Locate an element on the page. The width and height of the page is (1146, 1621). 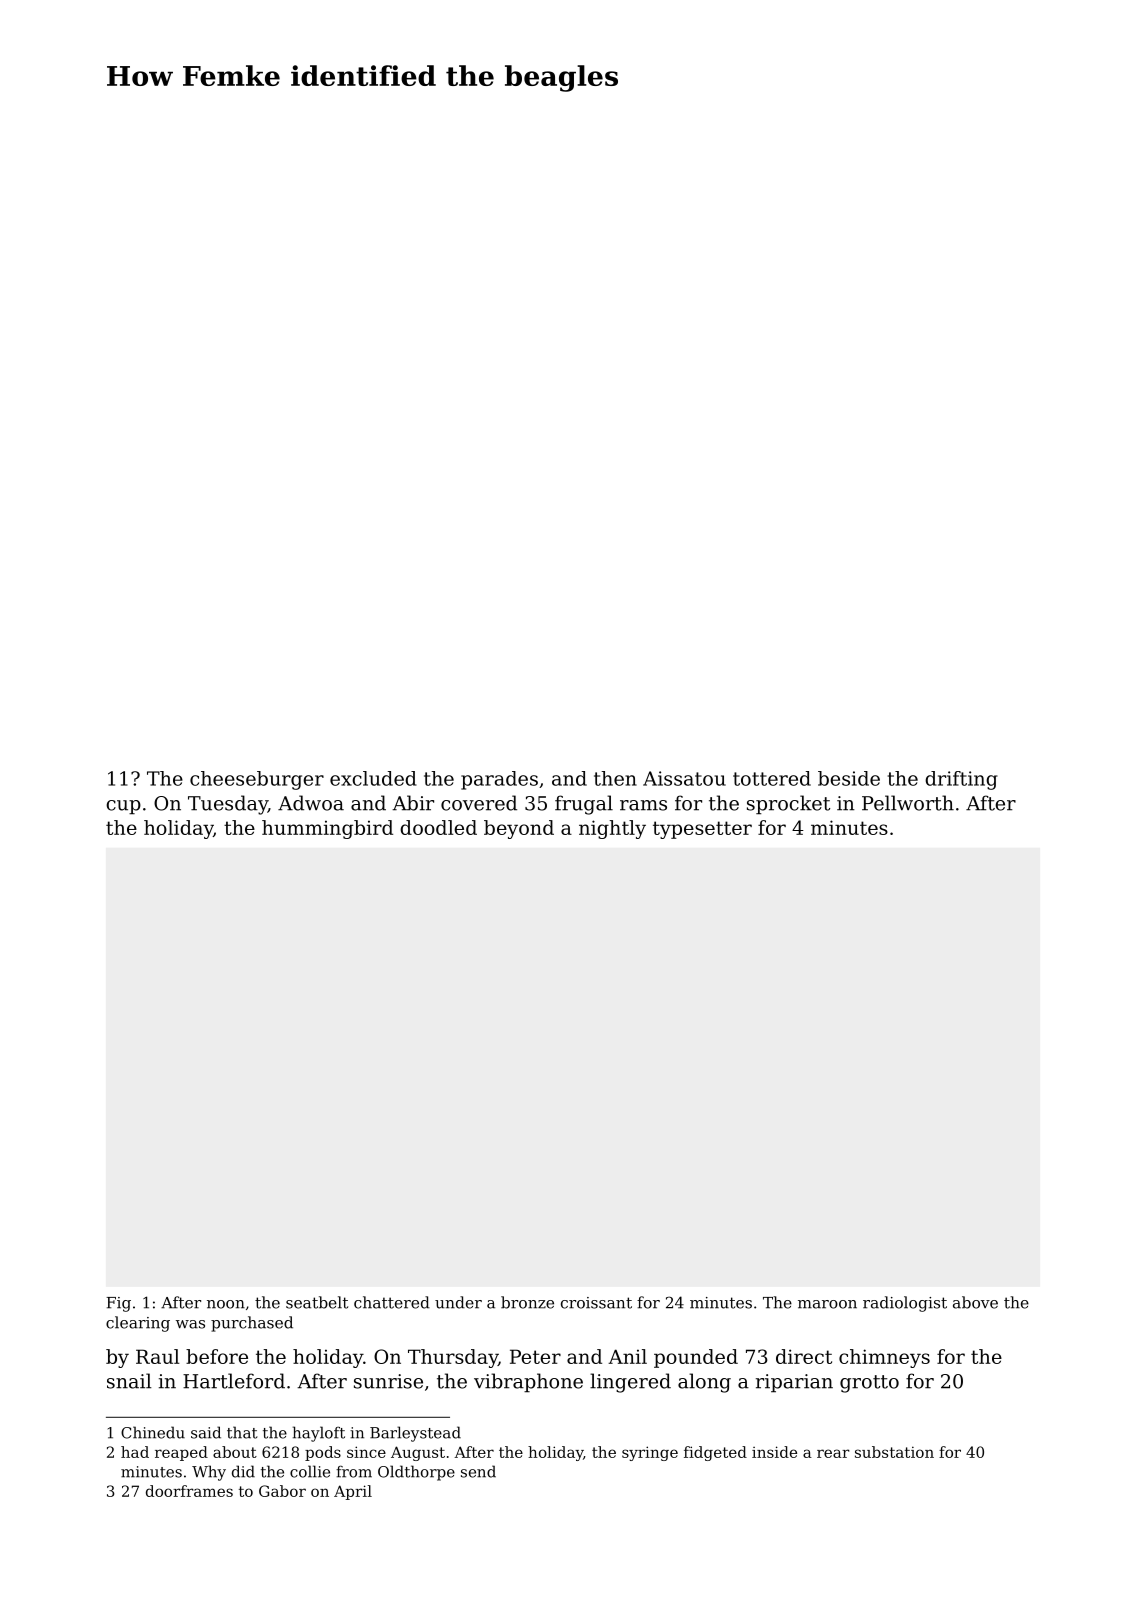
Pellworth is located at coordinates (908, 803).
